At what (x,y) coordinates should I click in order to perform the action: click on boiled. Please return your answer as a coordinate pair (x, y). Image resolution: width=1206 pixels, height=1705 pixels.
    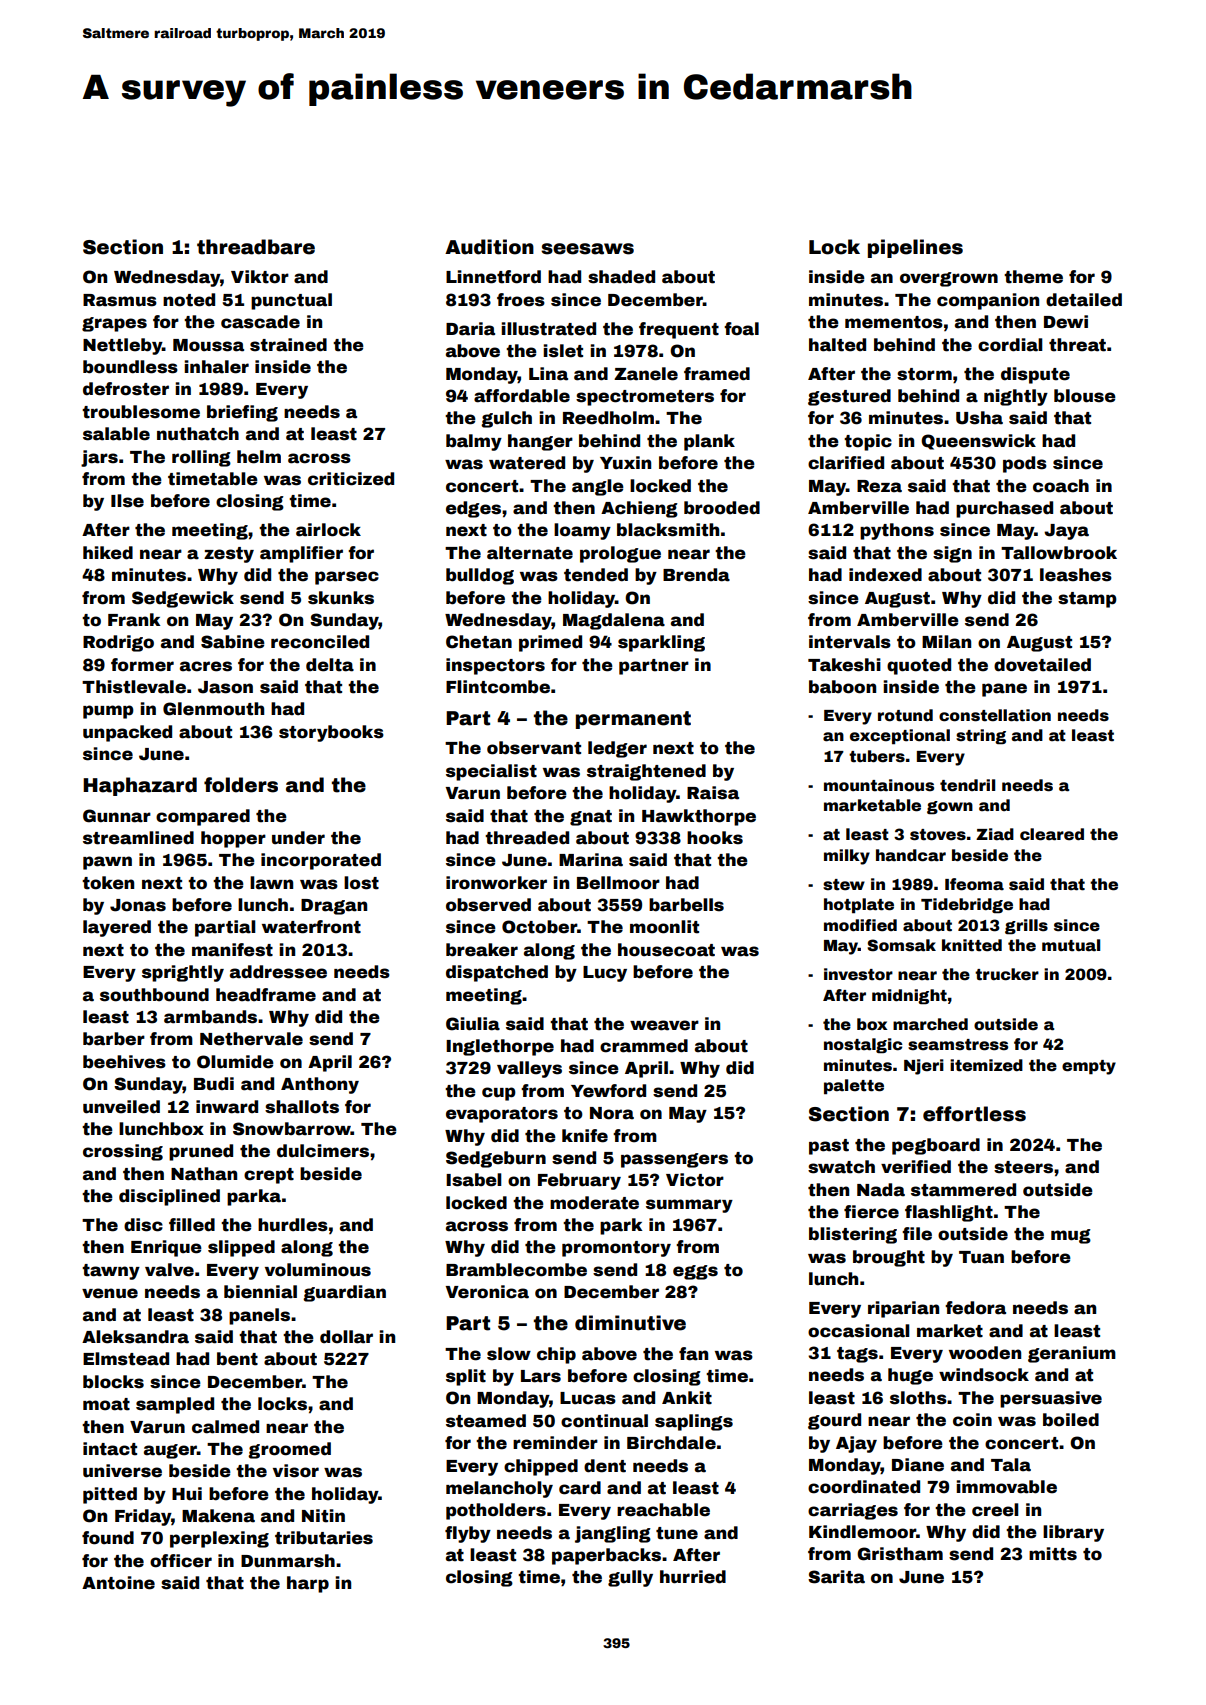
    Looking at the image, I should click on (1071, 1420).
